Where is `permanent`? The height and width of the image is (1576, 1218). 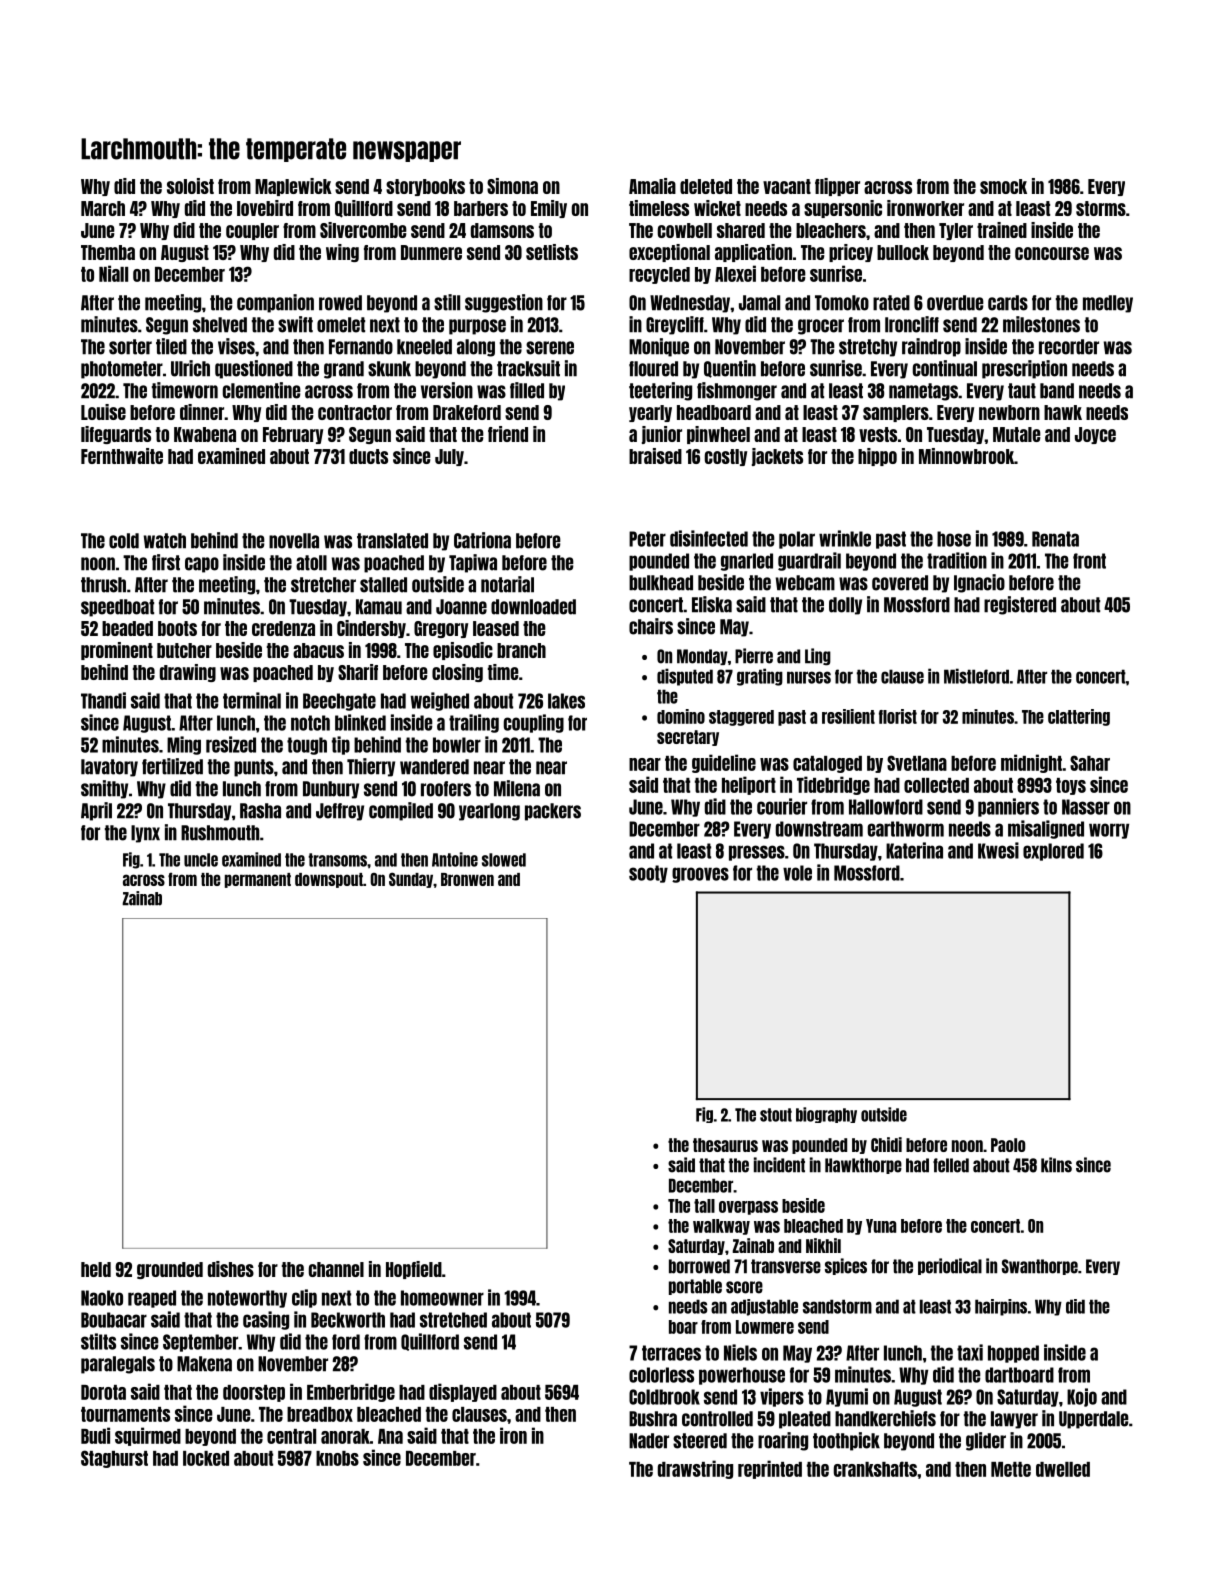 permanent is located at coordinates (258, 880).
